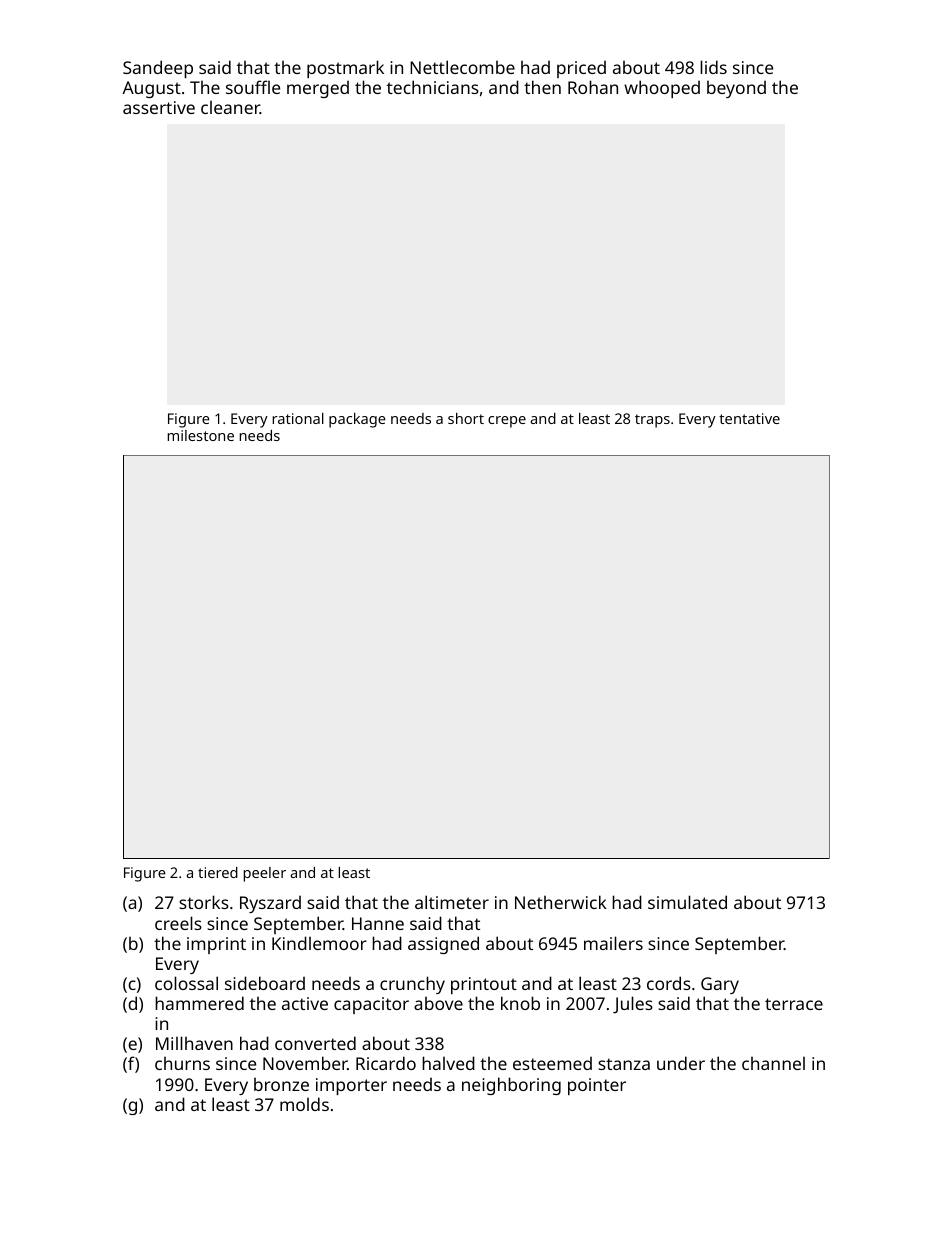 This screenshot has height=1233, width=952. Describe the element at coordinates (736, 89) in the screenshot. I see `beyond` at that location.
